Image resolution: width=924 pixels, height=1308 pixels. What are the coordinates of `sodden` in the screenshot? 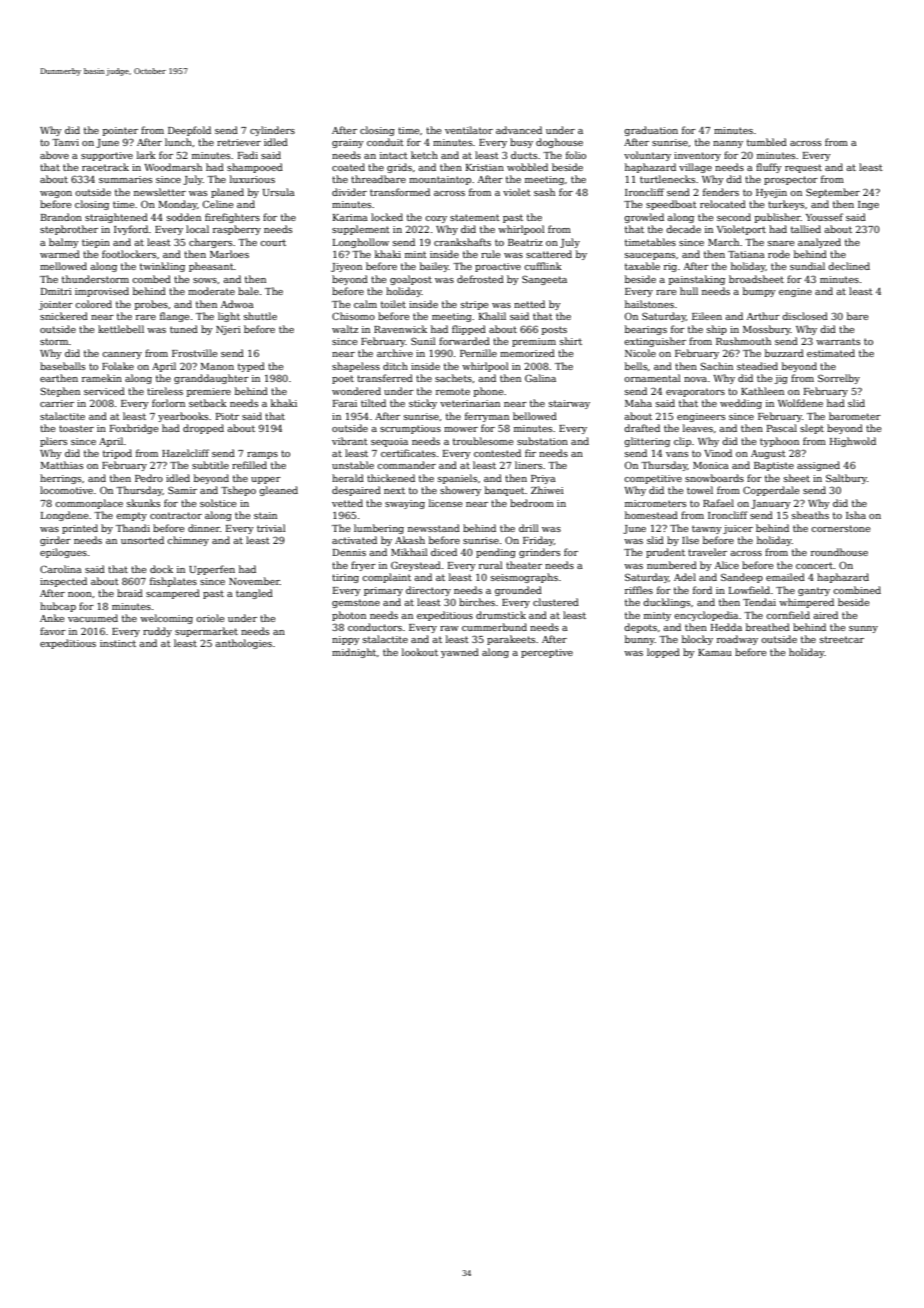 It's located at (184, 217).
